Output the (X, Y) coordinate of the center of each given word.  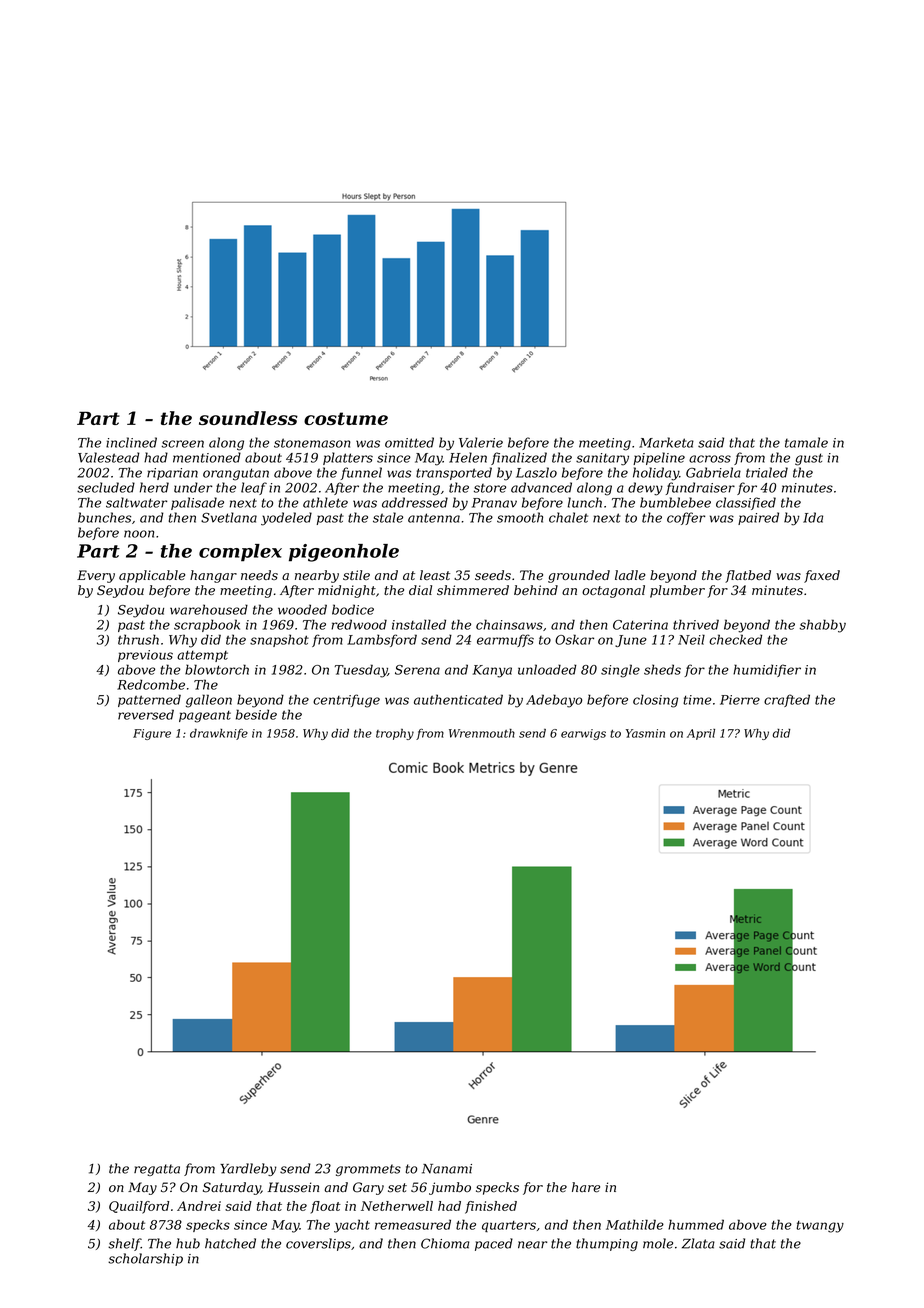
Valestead (109, 457)
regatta (157, 1170)
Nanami (447, 1169)
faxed (822, 576)
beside (256, 714)
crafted (787, 700)
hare (586, 1187)
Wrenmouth (482, 733)
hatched (230, 1243)
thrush (138, 639)
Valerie (481, 442)
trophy (395, 734)
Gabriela (713, 472)
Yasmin (645, 733)
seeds (493, 575)
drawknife (219, 734)
